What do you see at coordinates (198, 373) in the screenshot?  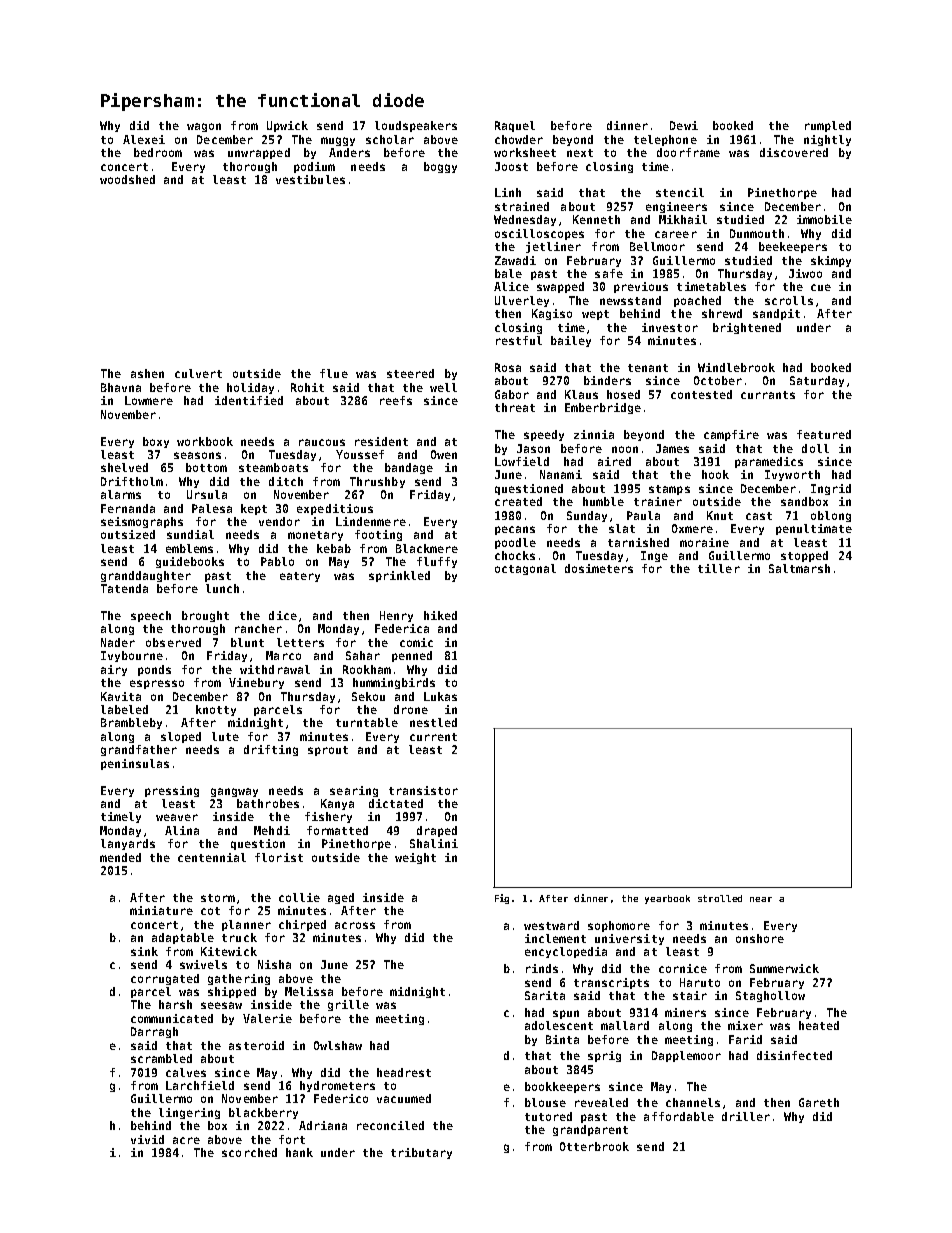 I see `culvert` at bounding box center [198, 373].
